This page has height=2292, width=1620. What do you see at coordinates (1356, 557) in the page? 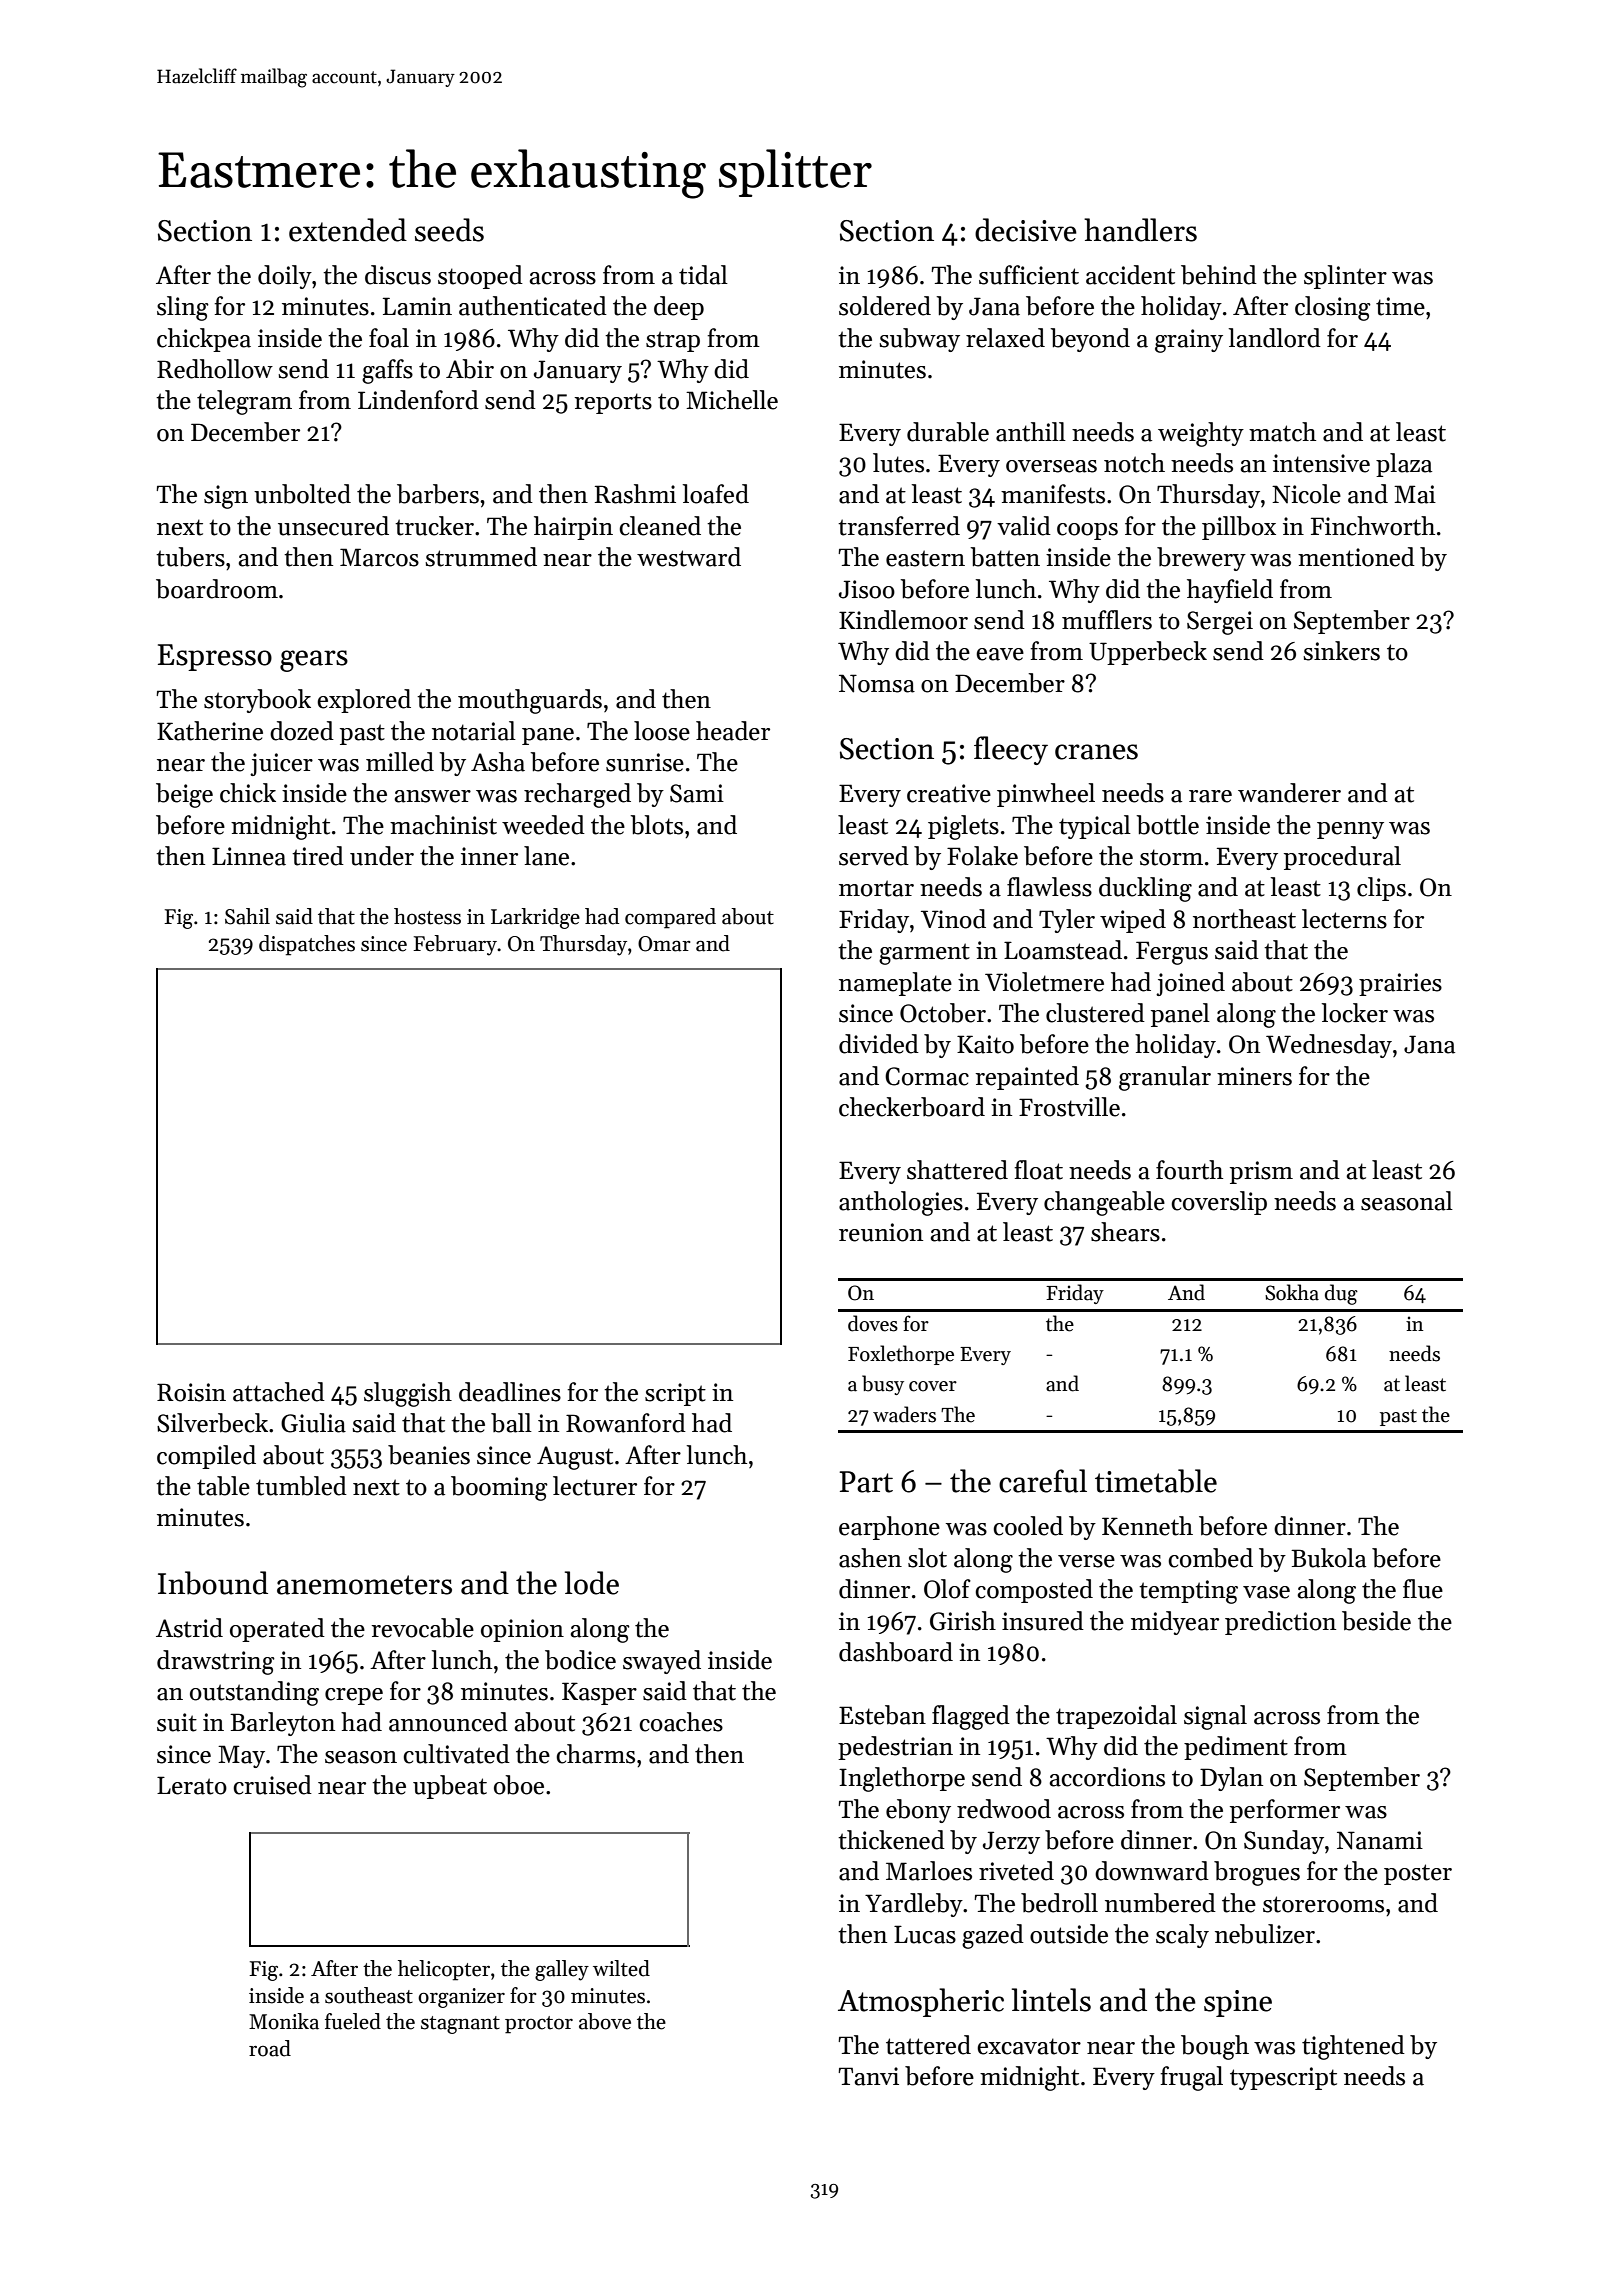
I see `mentioned` at bounding box center [1356, 557].
